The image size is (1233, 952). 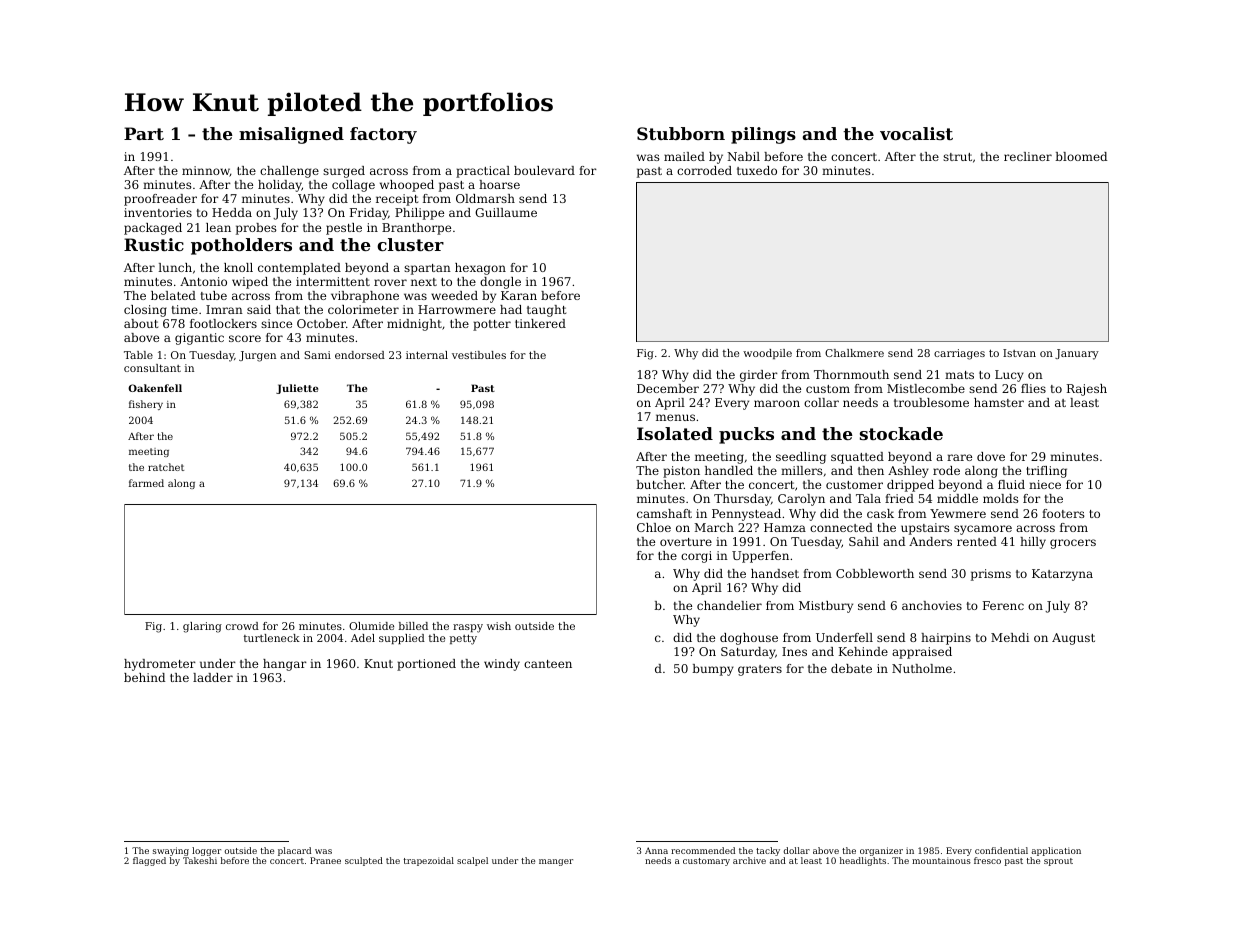 I want to click on Thornmouth, so click(x=851, y=374).
